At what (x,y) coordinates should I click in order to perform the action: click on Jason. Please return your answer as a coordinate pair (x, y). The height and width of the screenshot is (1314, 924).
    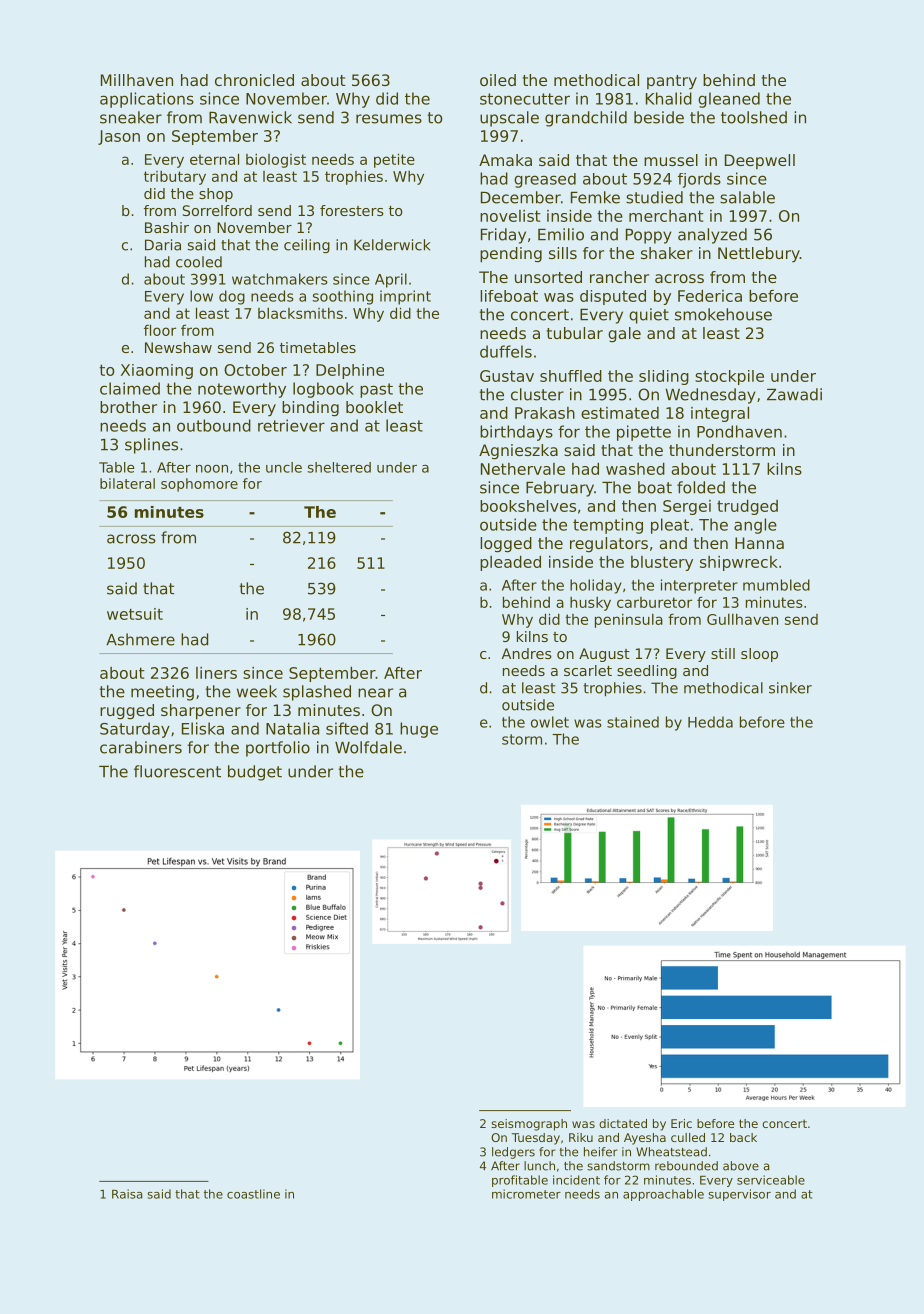
    Looking at the image, I should click on (119, 137).
